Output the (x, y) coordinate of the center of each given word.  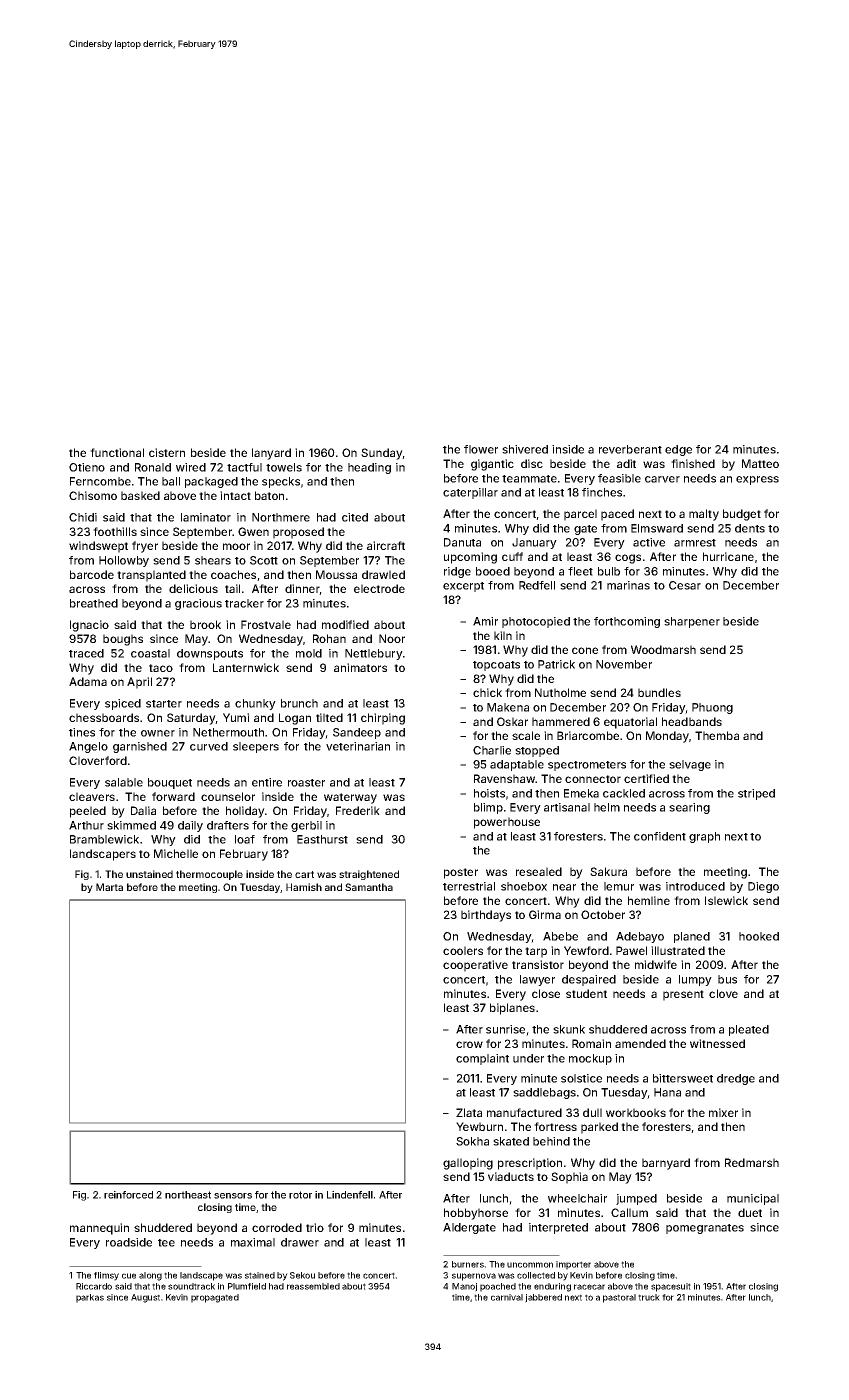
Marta (109, 887)
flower (481, 449)
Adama (88, 681)
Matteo (760, 463)
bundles (659, 692)
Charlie (492, 750)
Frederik (358, 810)
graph (704, 837)
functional (117, 452)
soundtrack (191, 1286)
